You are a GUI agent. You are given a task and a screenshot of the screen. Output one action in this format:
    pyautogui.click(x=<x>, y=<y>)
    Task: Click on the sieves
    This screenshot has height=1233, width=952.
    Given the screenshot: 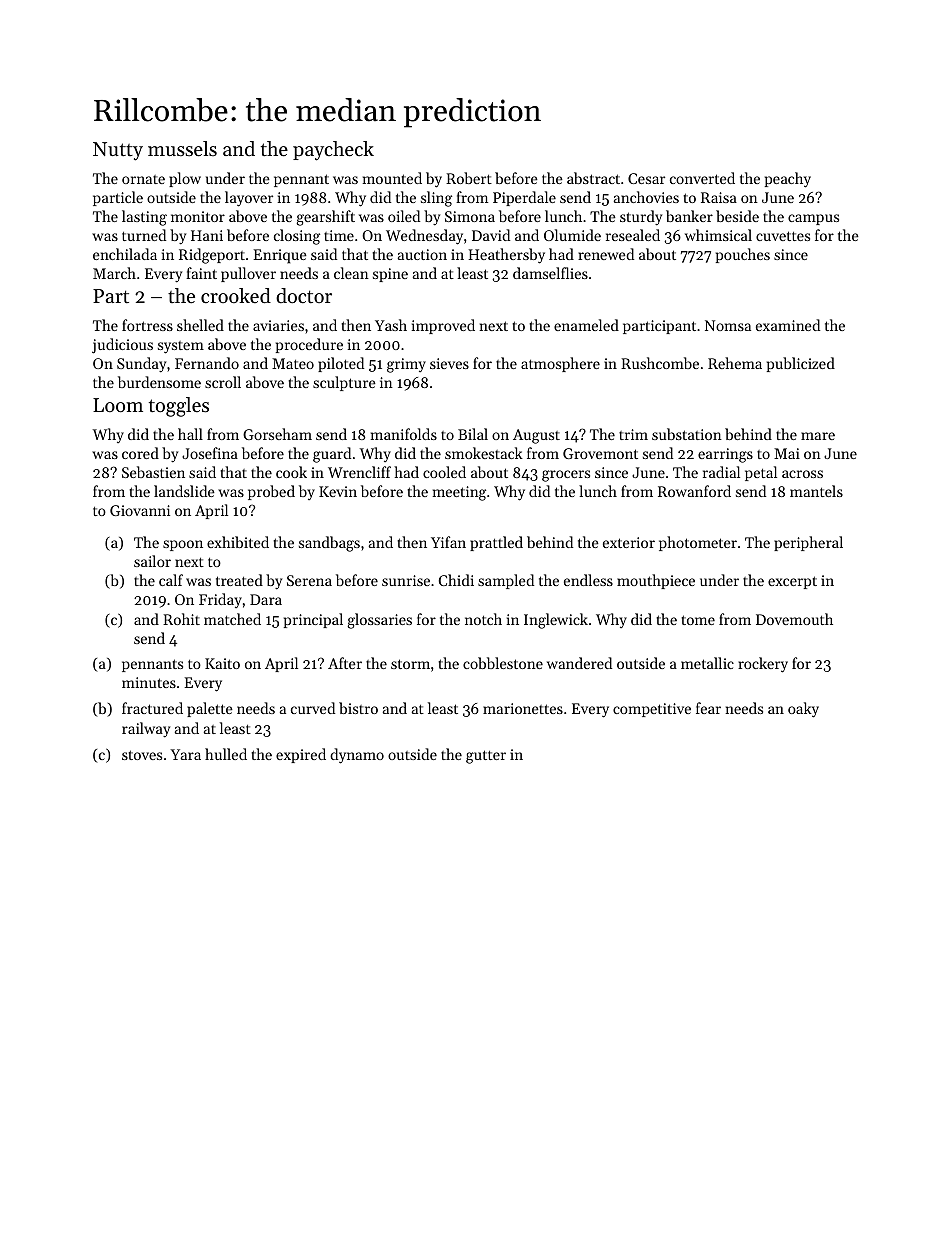 What is the action you would take?
    pyautogui.click(x=449, y=363)
